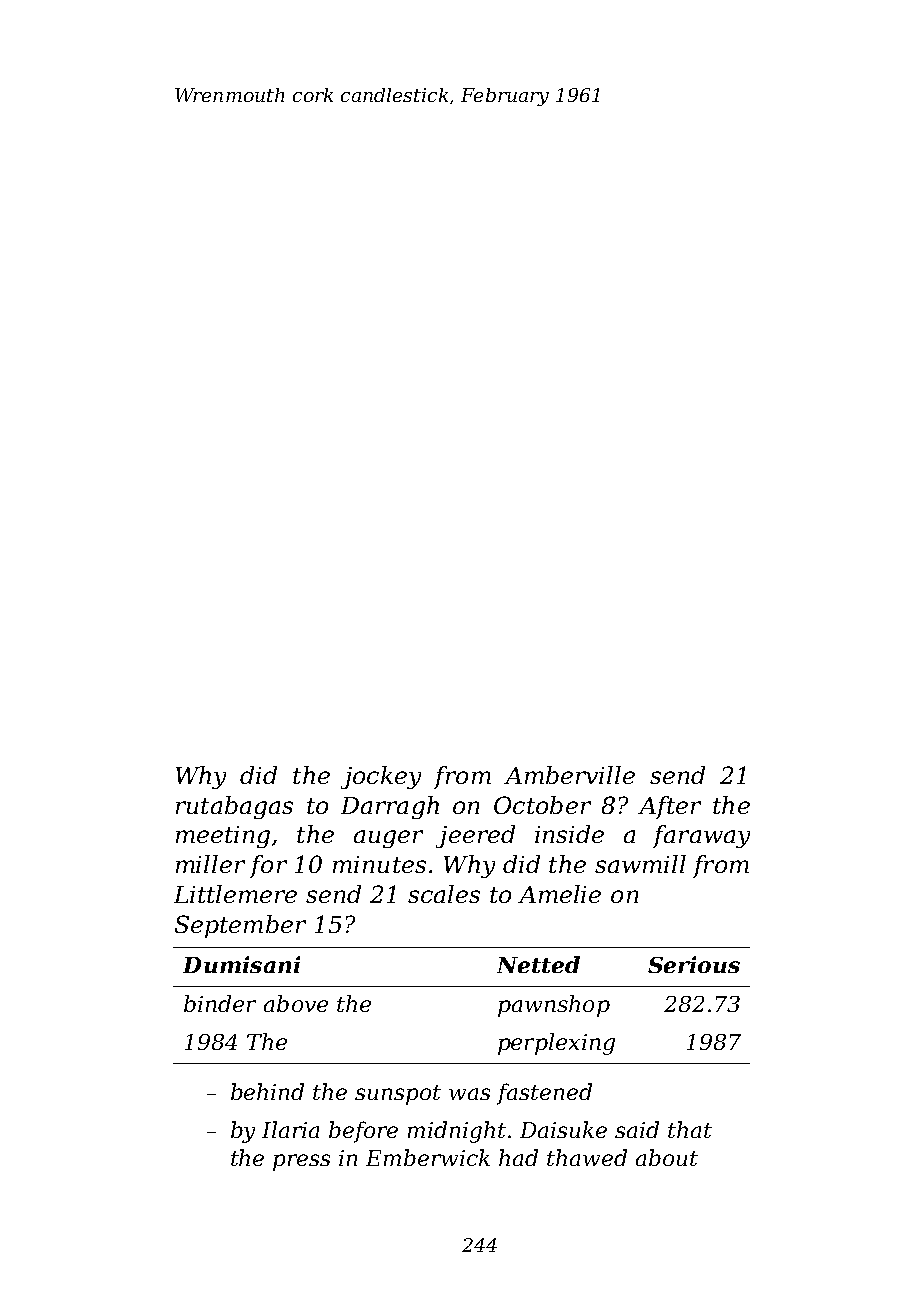  What do you see at coordinates (301, 1162) in the page?
I see `press` at bounding box center [301, 1162].
